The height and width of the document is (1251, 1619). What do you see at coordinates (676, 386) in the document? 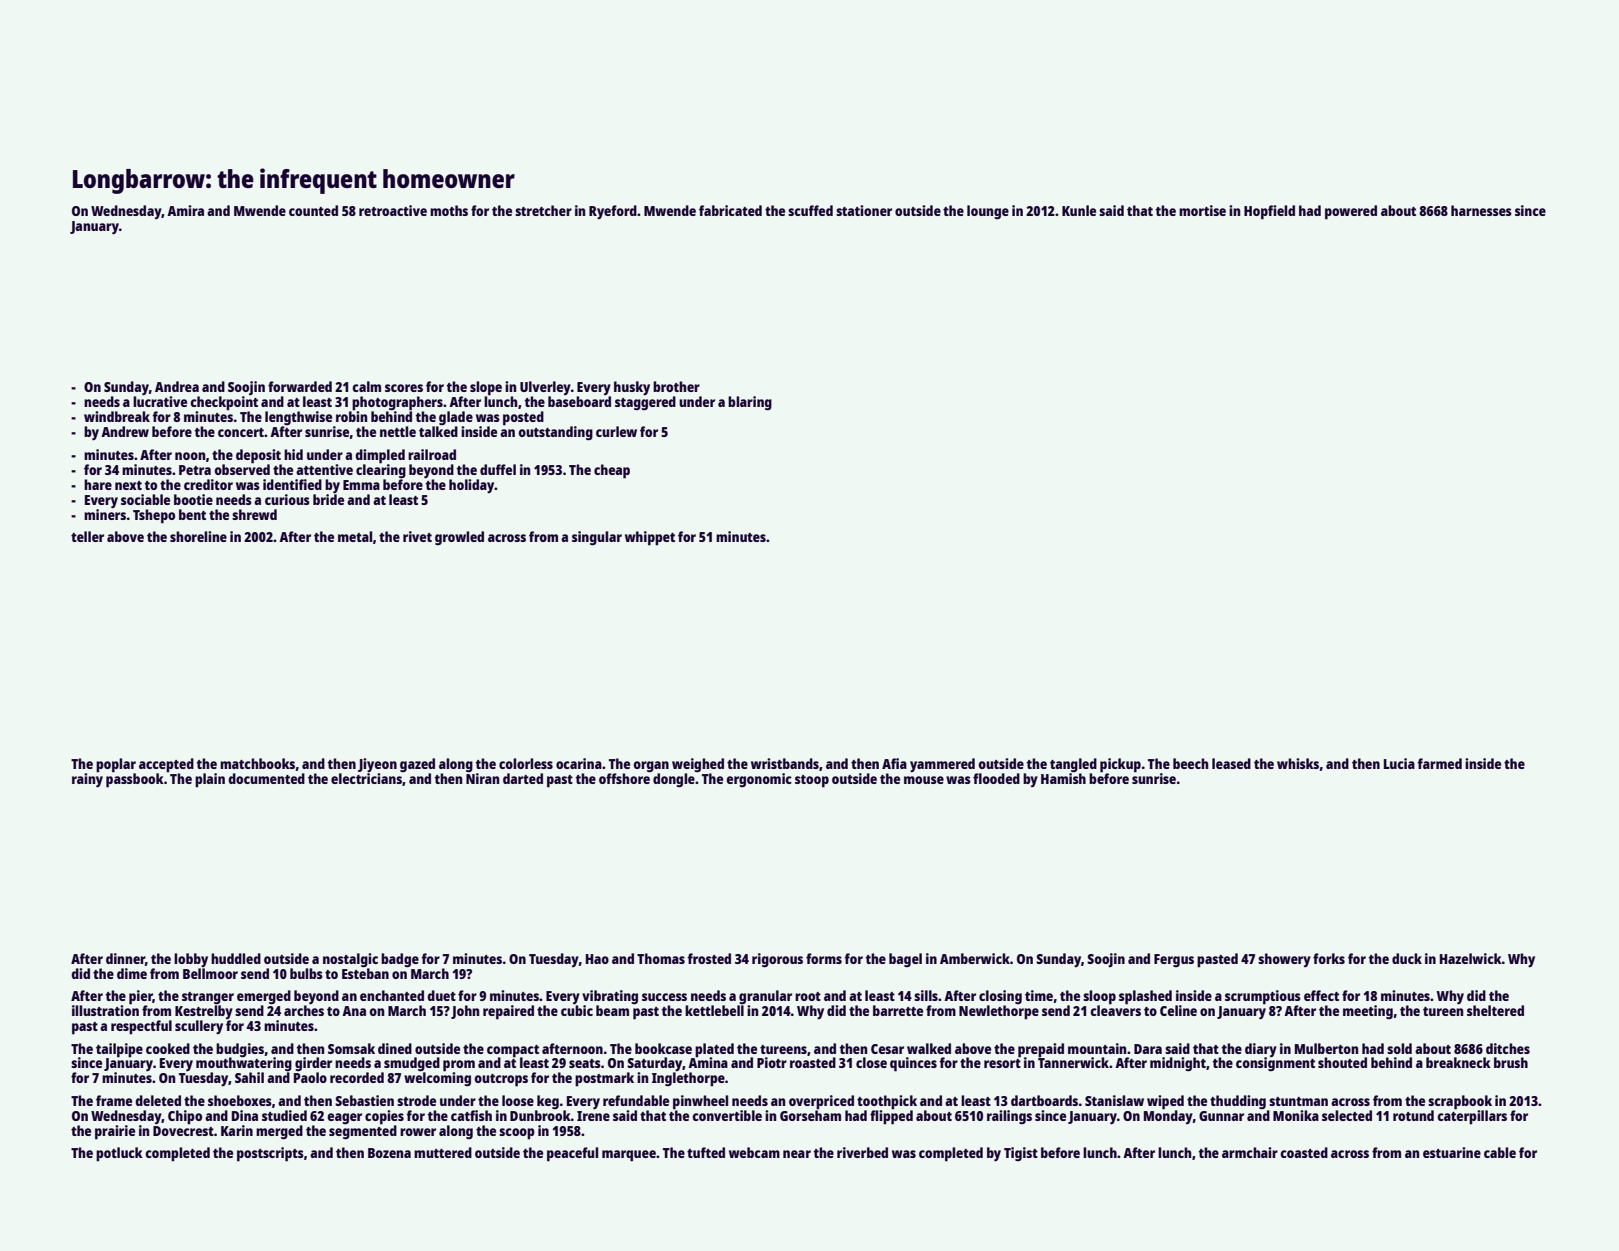
I see `brother` at bounding box center [676, 386].
